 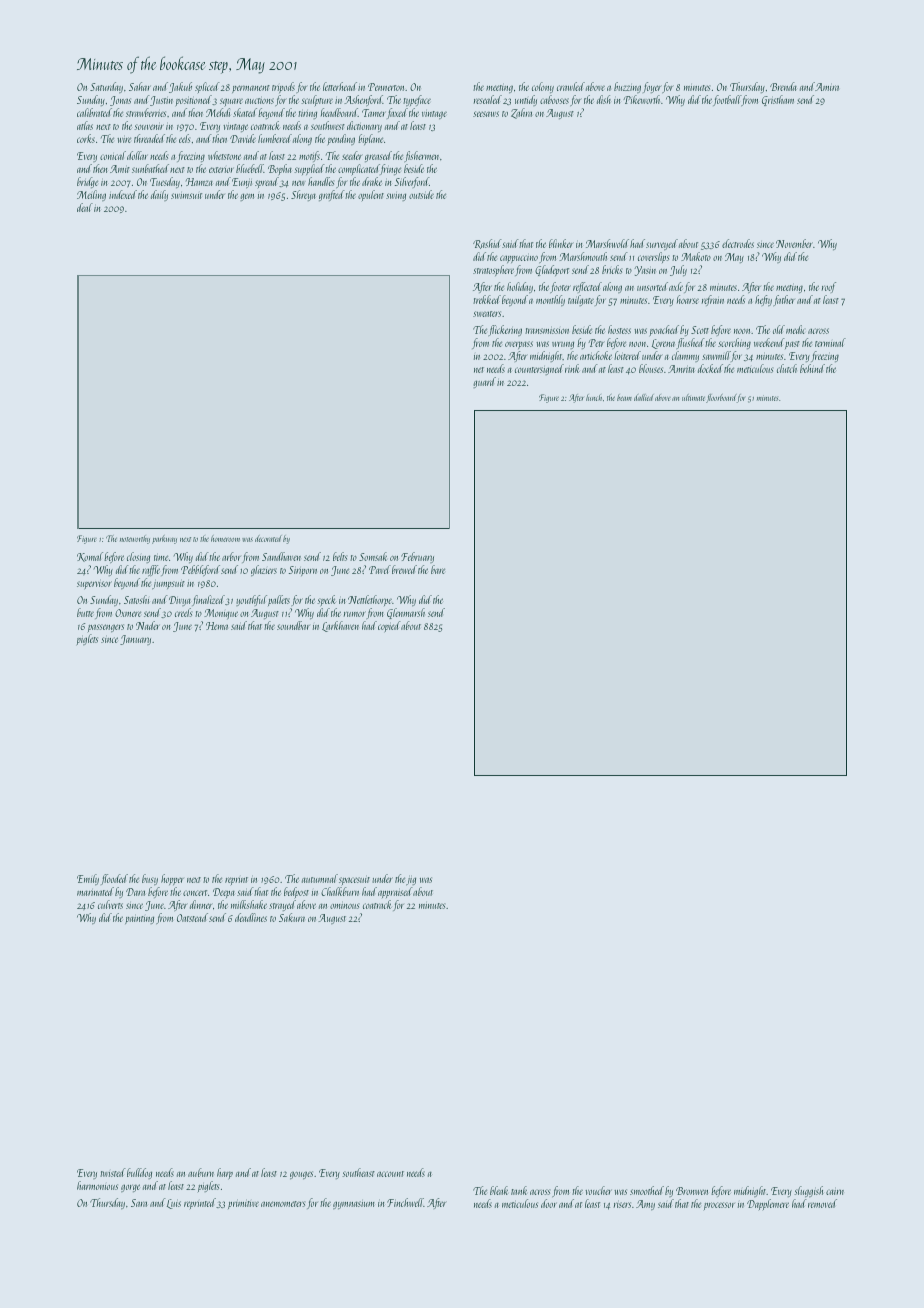 What do you see at coordinates (395, 892) in the image?
I see `appraised` at bounding box center [395, 892].
